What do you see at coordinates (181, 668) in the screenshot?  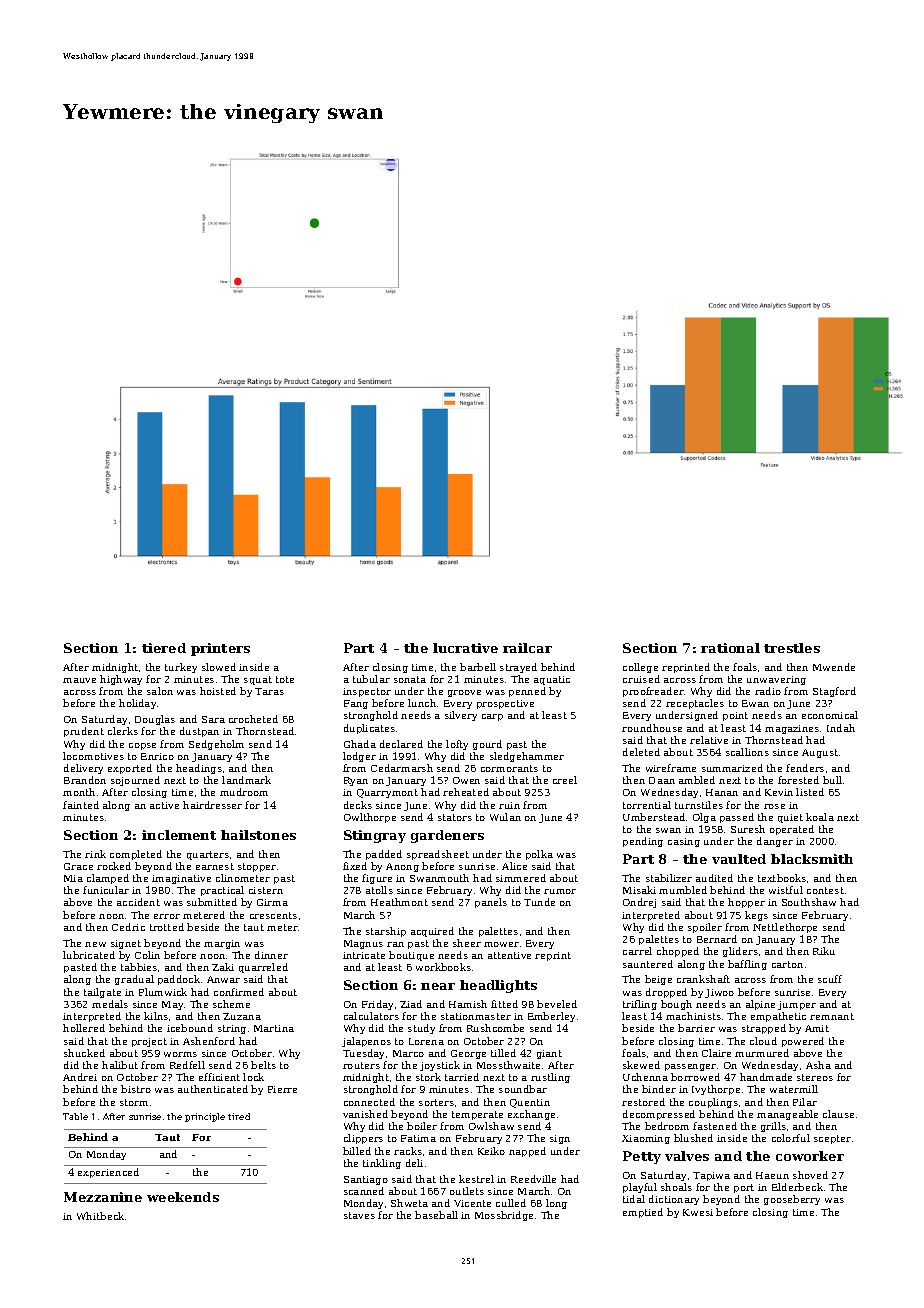 I see `turkey` at bounding box center [181, 668].
